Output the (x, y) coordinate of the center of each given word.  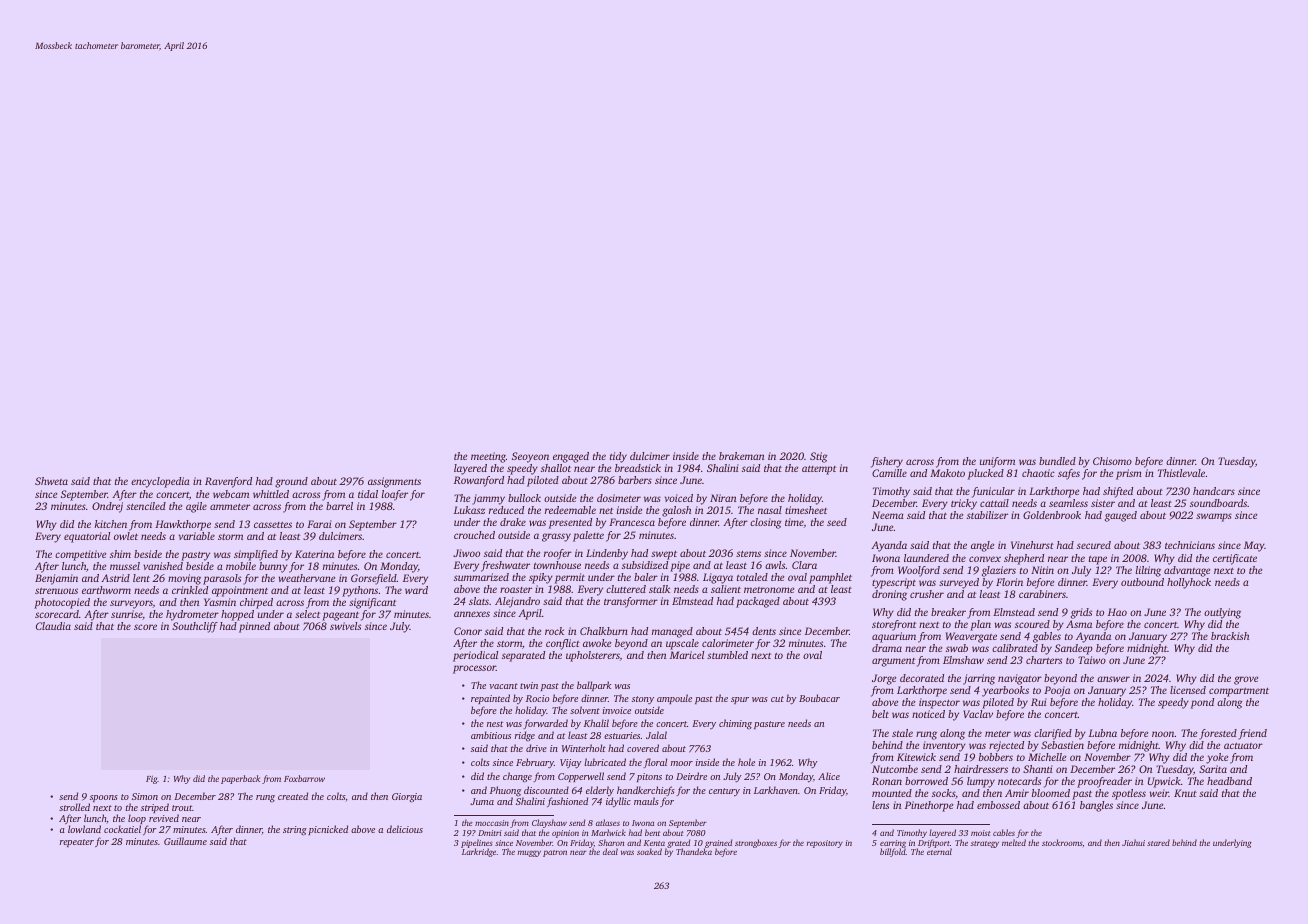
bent (652, 832)
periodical (475, 656)
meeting (488, 457)
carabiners (1042, 594)
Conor (468, 631)
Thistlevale (1181, 473)
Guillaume (185, 841)
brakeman (741, 456)
